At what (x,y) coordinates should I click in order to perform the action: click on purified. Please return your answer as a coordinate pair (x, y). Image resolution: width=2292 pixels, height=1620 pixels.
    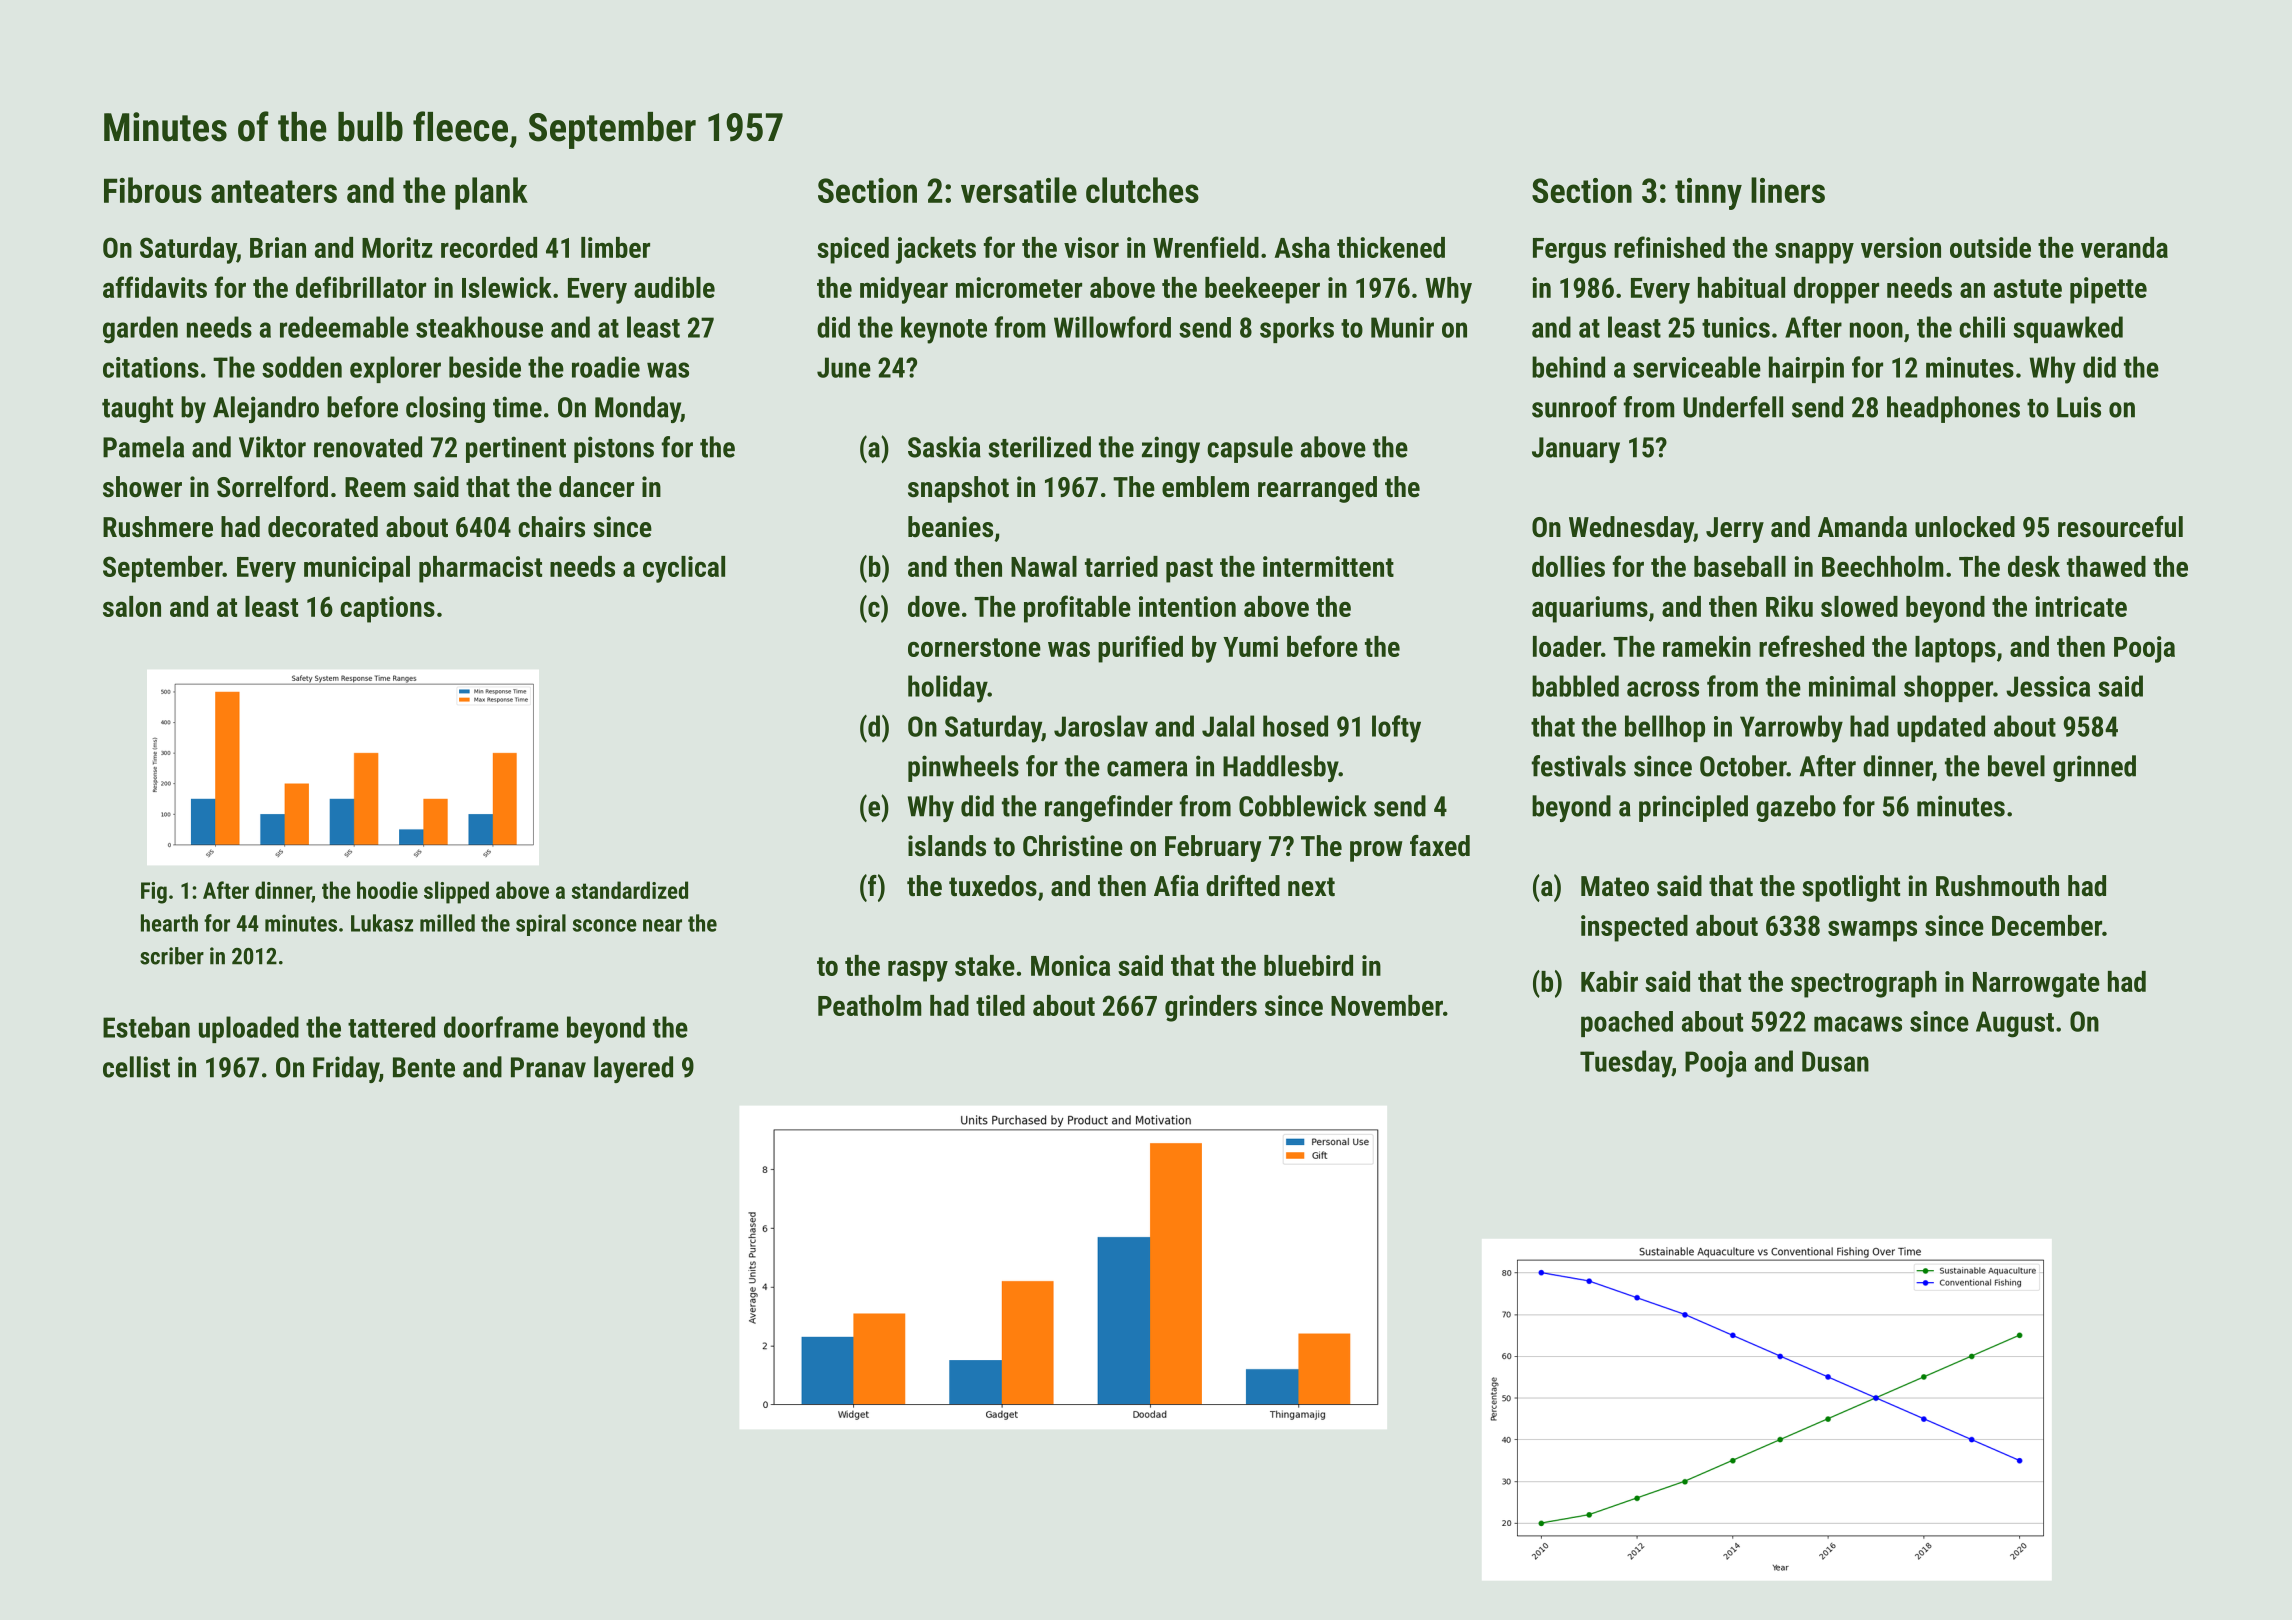
    Looking at the image, I should click on (1140, 649).
